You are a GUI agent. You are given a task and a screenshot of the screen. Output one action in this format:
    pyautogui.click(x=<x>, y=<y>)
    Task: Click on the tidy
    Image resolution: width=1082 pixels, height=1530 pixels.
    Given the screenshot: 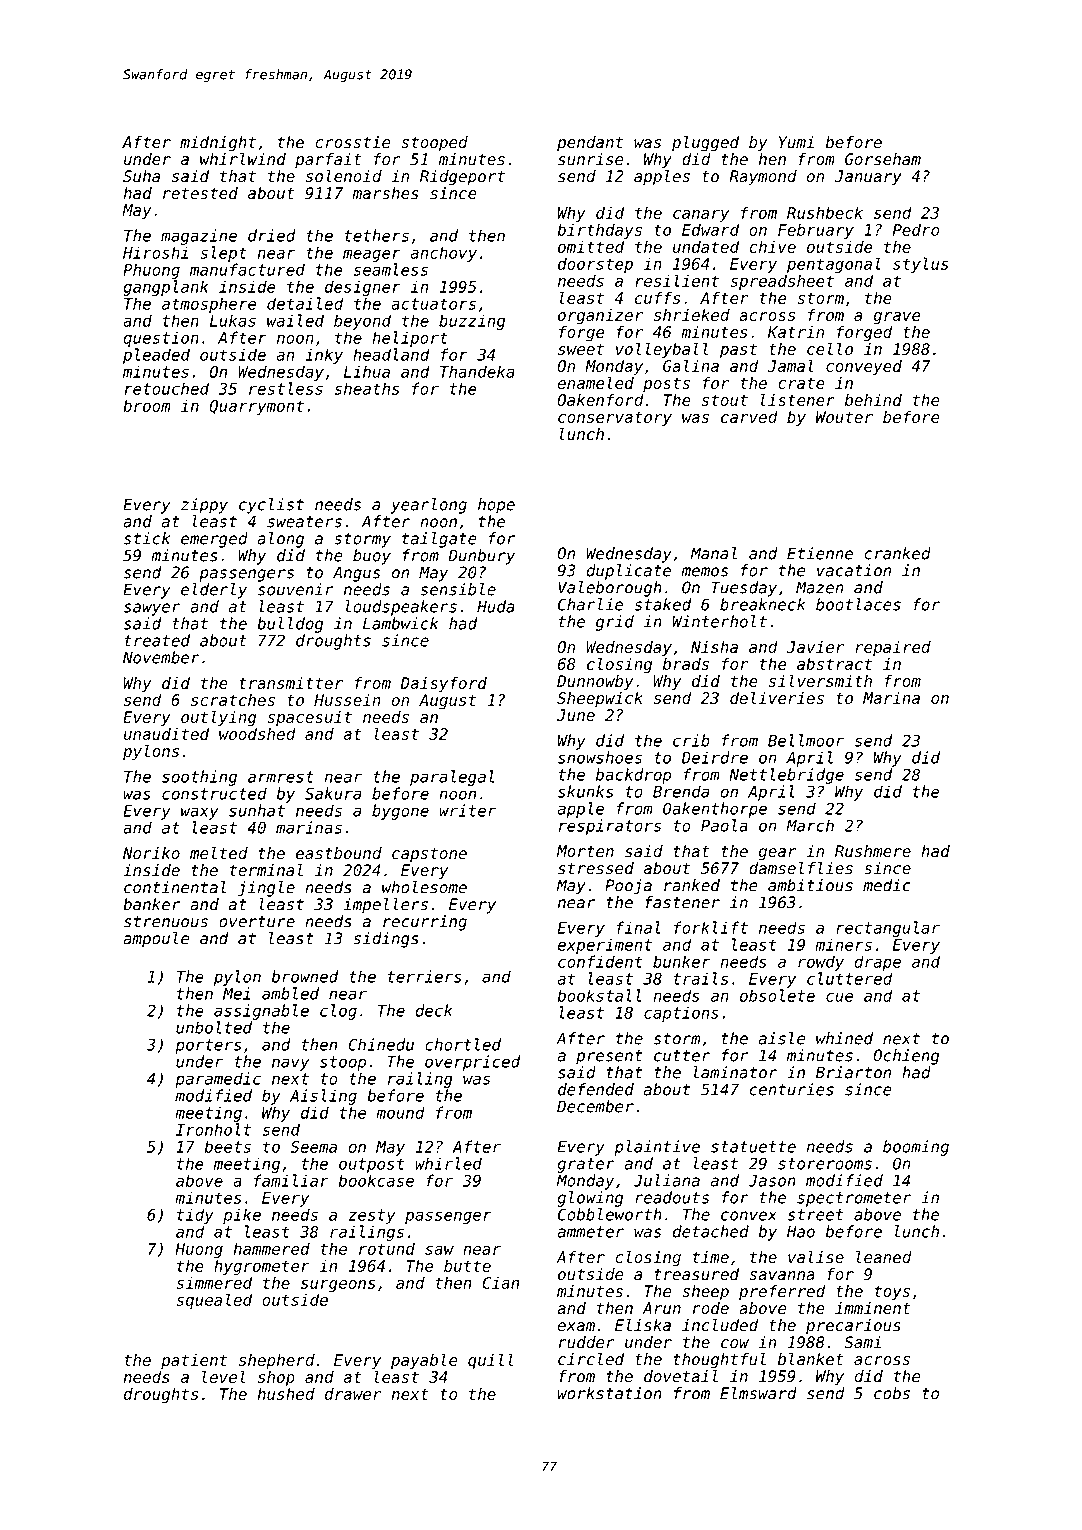 What is the action you would take?
    pyautogui.click(x=195, y=1216)
